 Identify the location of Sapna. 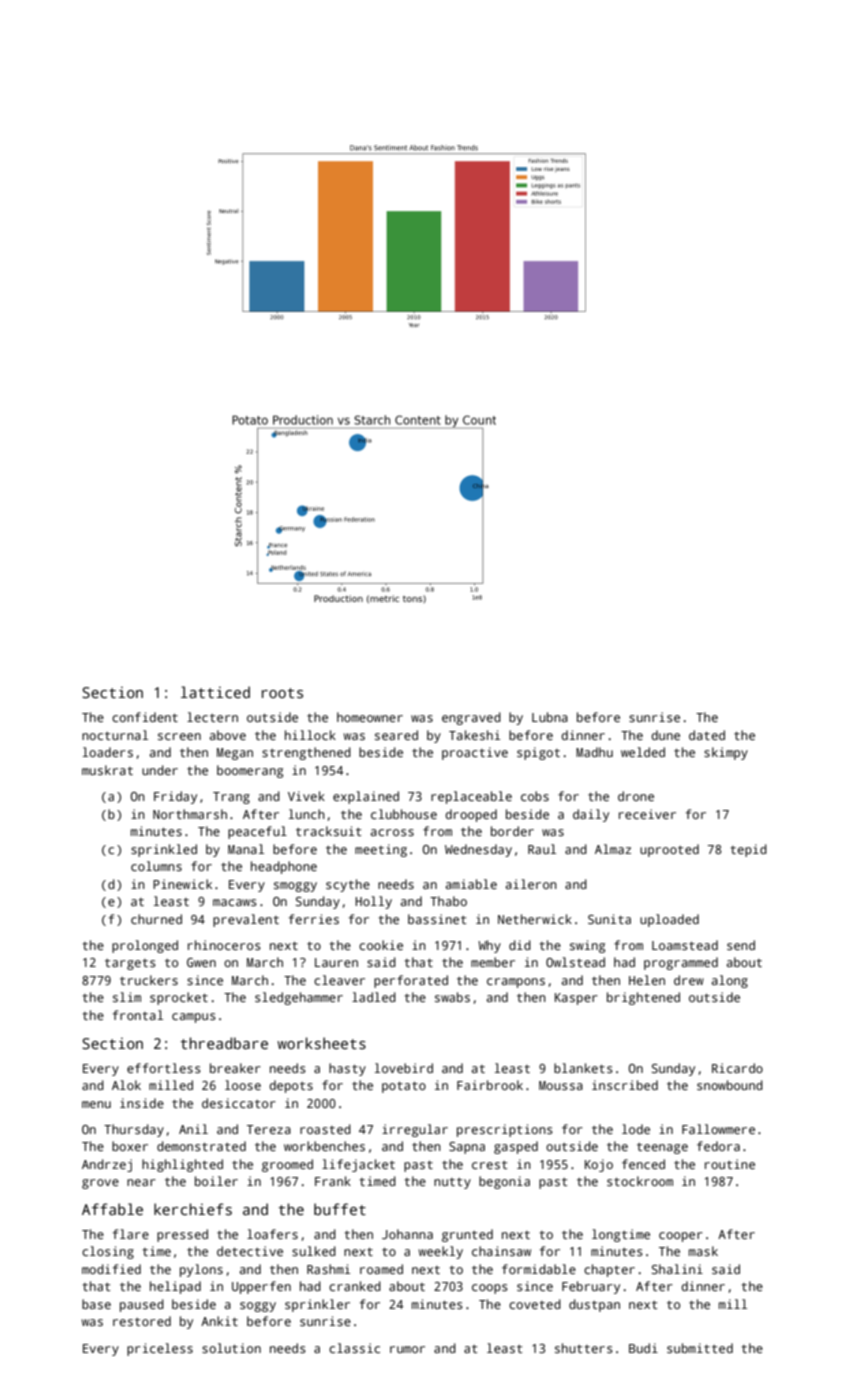
(467, 1148).
